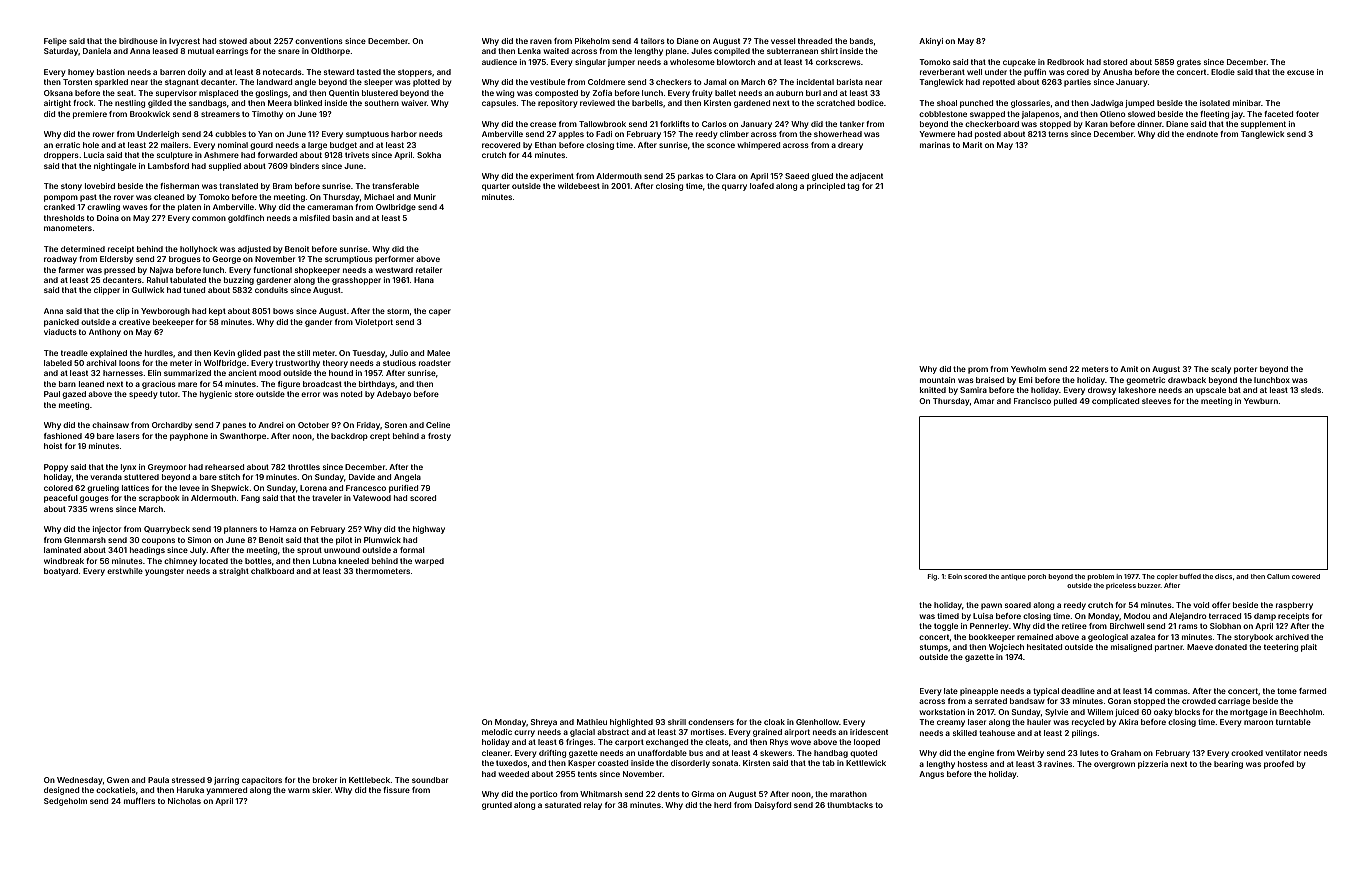  Describe the element at coordinates (826, 187) in the screenshot. I see `principled` at that location.
